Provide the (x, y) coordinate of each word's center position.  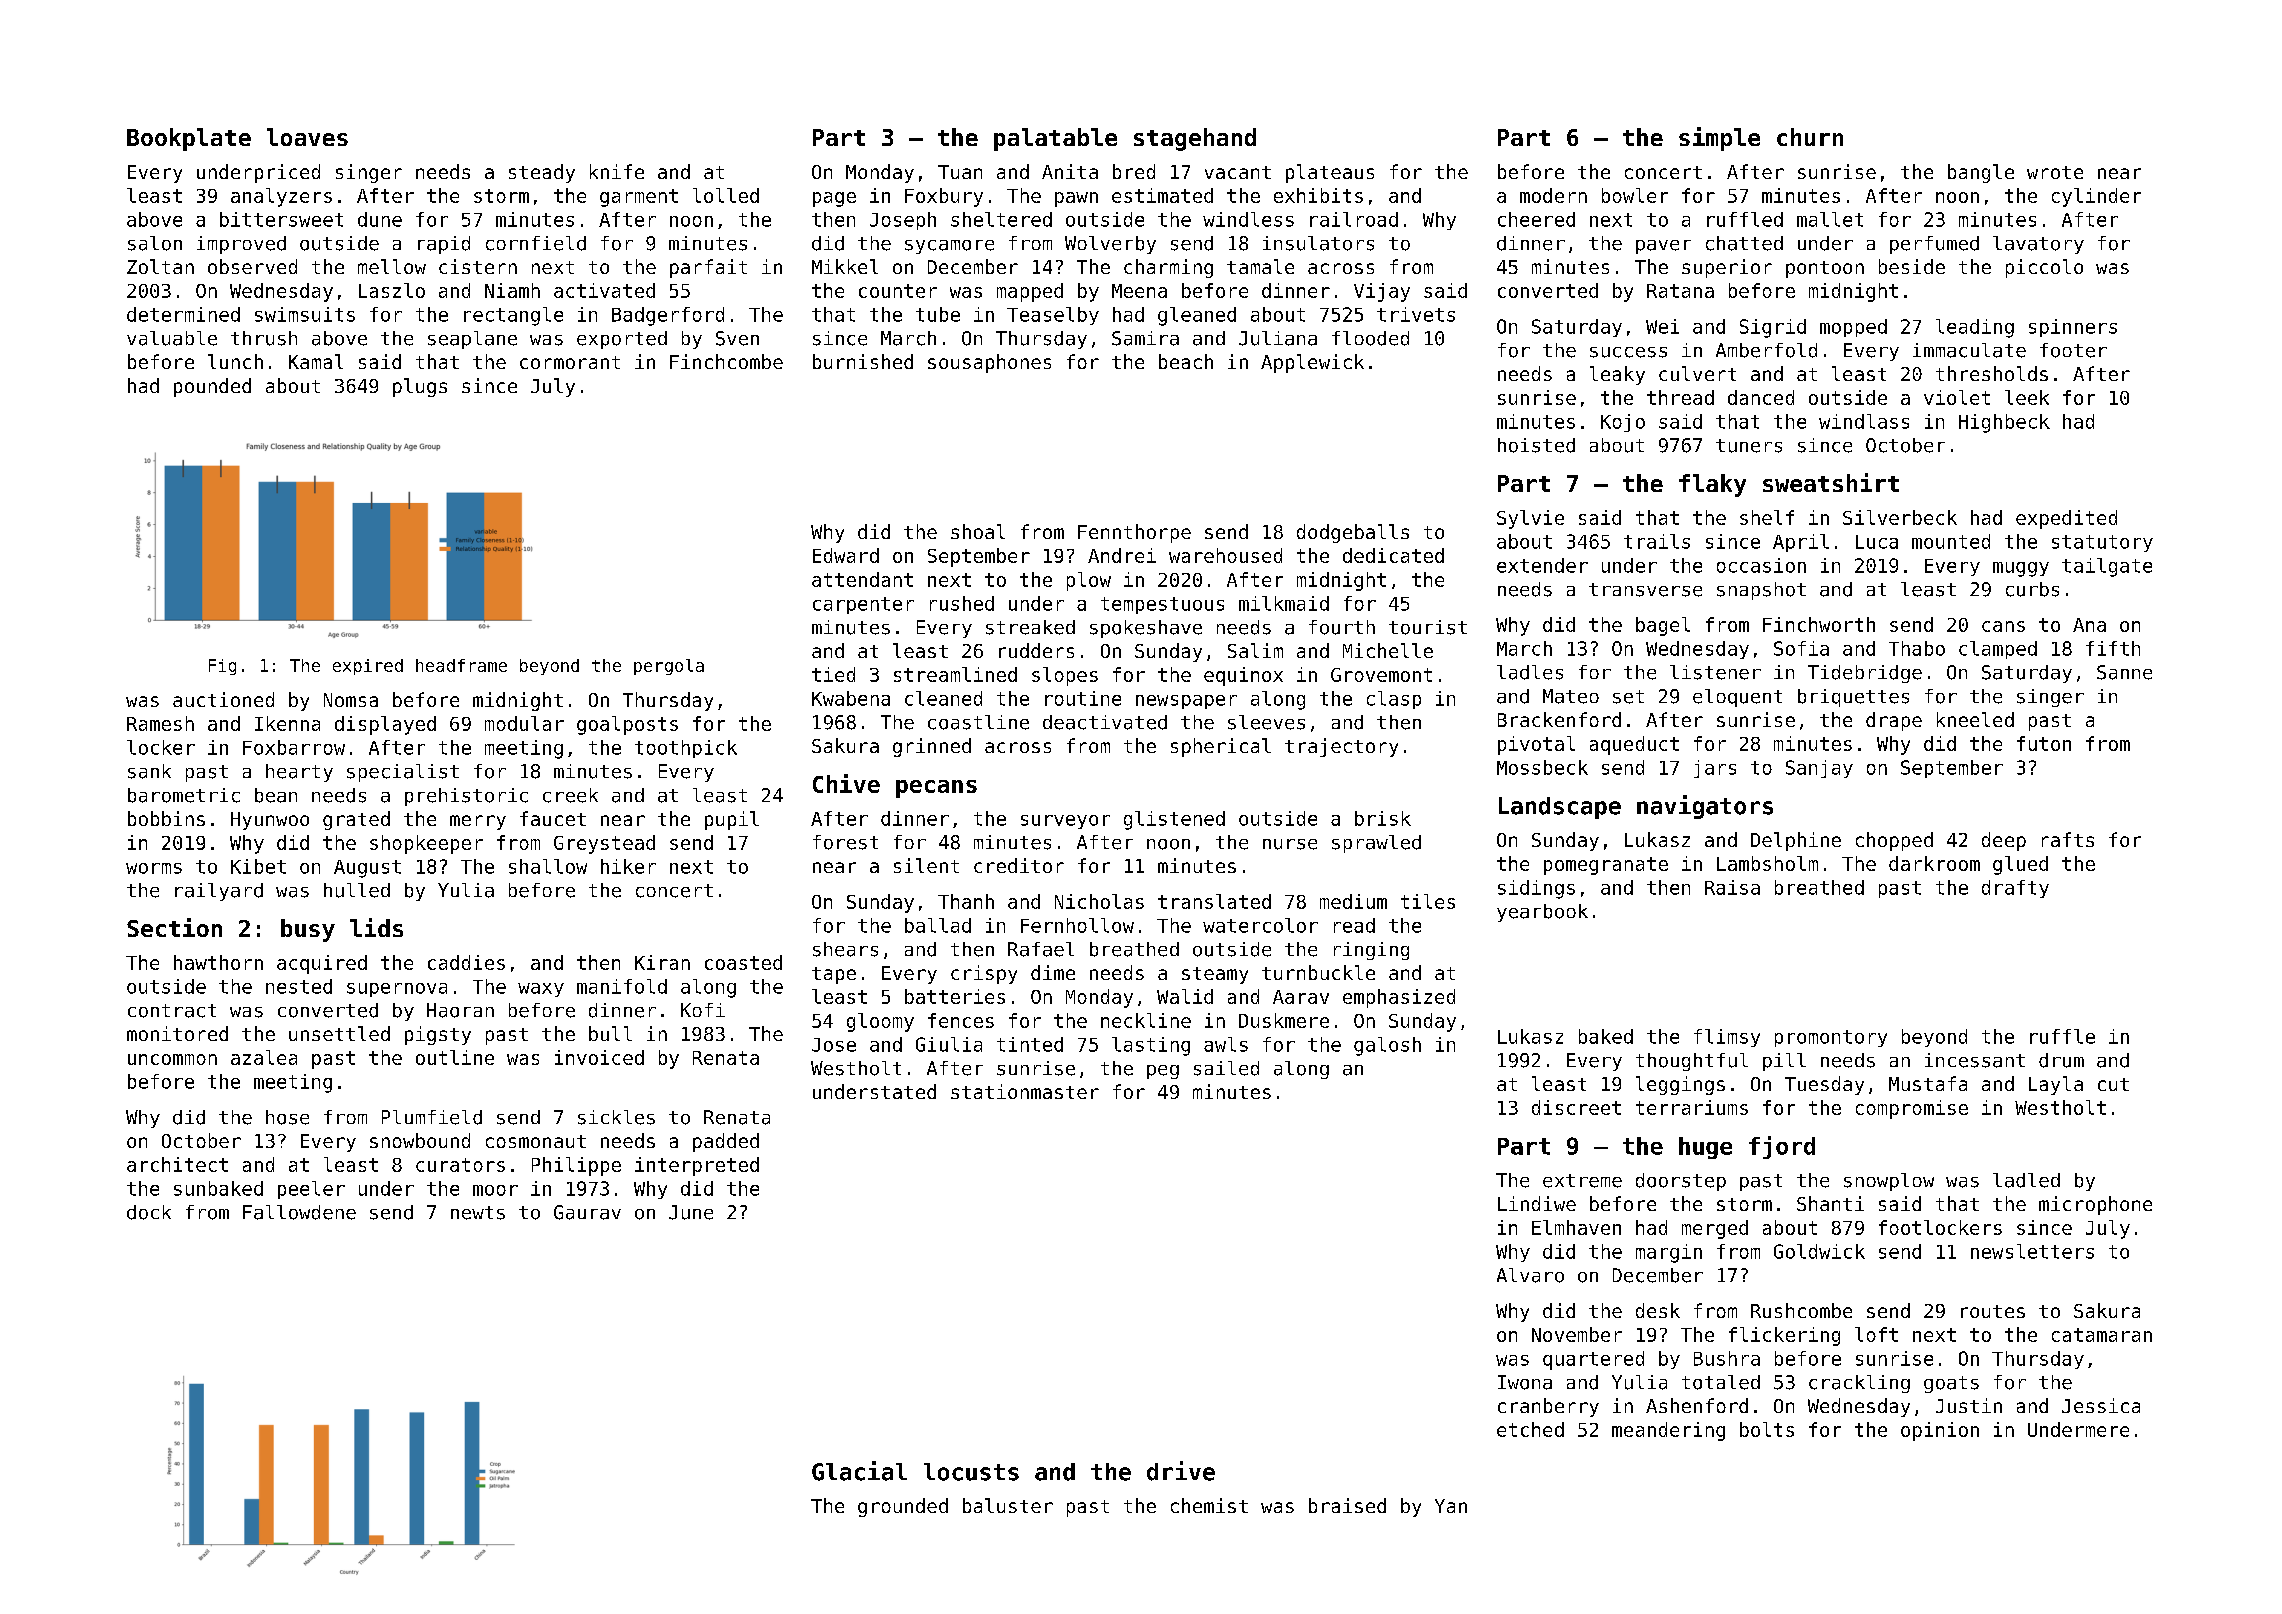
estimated (1162, 195)
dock (149, 1212)
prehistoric (466, 797)
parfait (708, 268)
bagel (1663, 626)
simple (1719, 139)
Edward (846, 555)
